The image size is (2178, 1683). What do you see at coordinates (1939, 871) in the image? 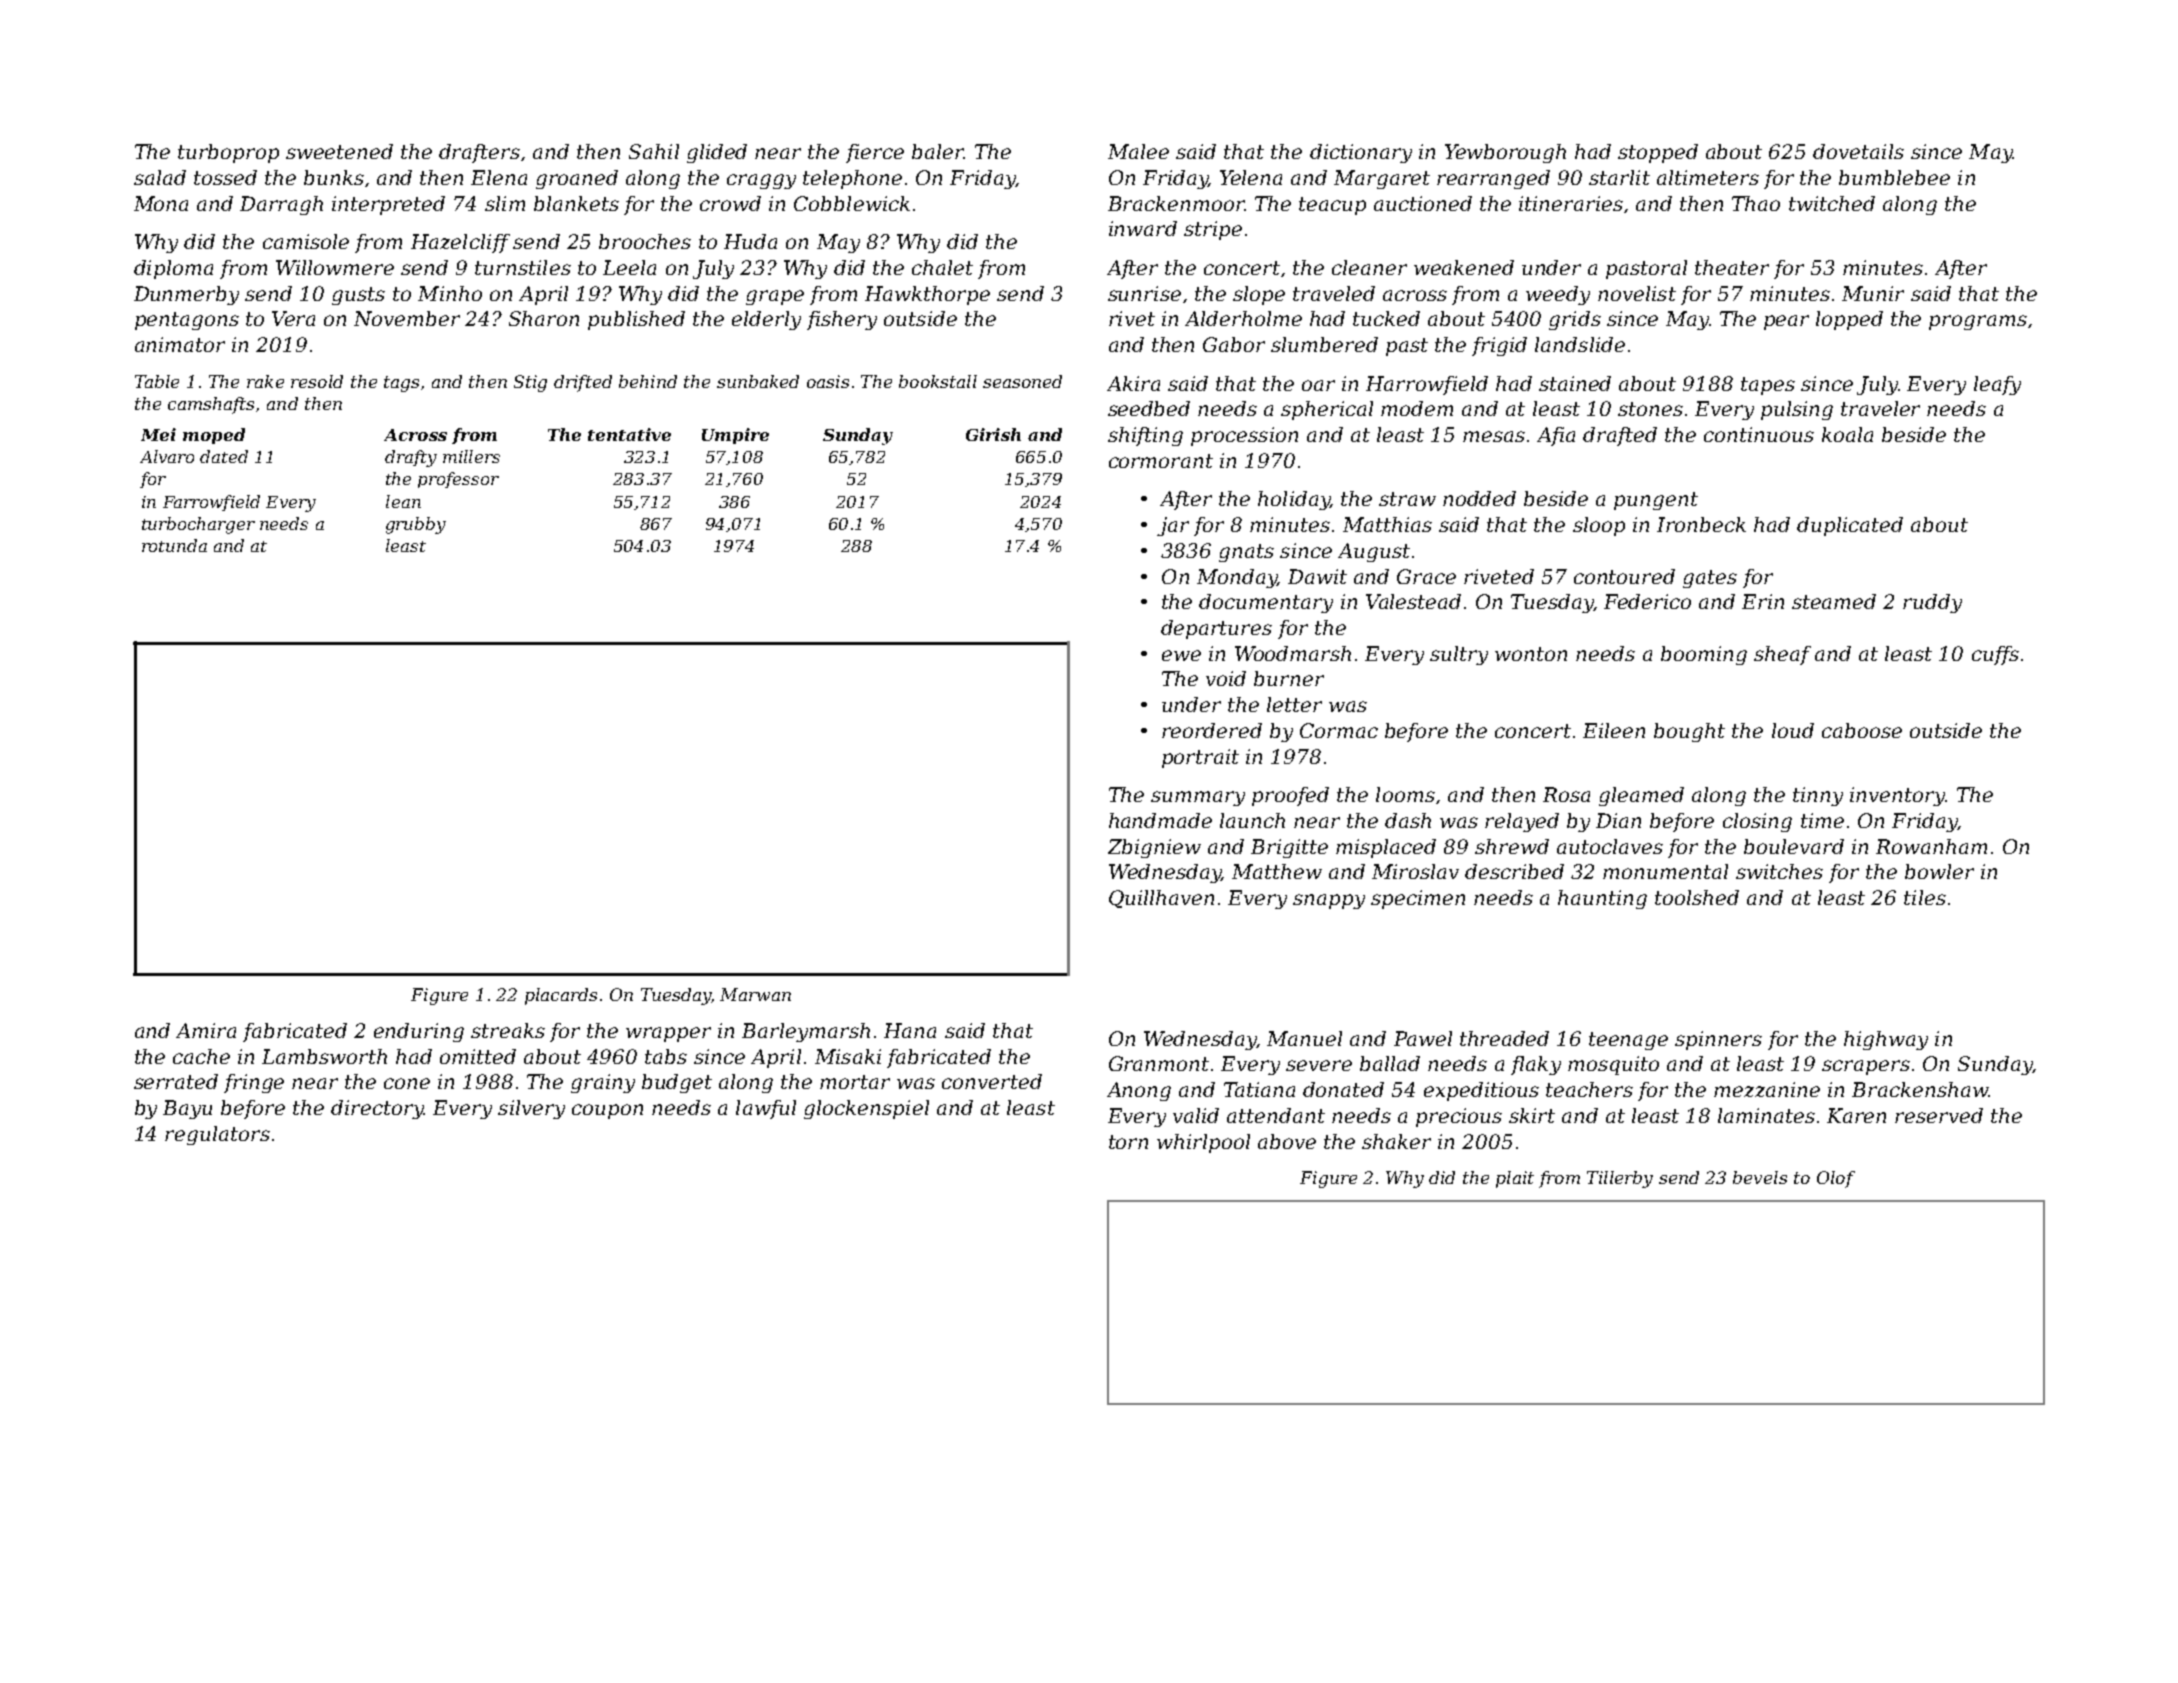
I see `bowler` at bounding box center [1939, 871].
